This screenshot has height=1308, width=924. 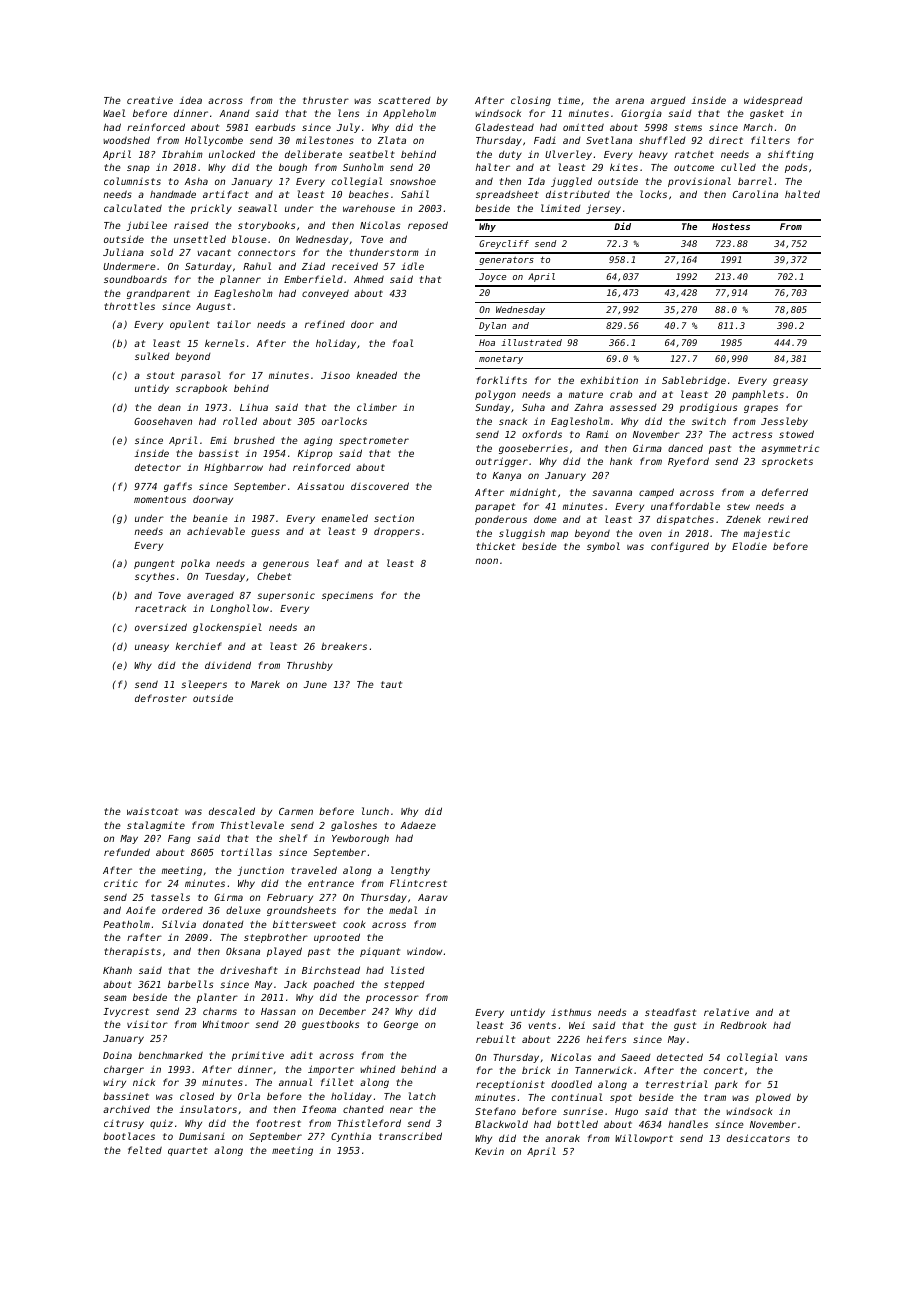 I want to click on receptionist, so click(x=510, y=1085).
